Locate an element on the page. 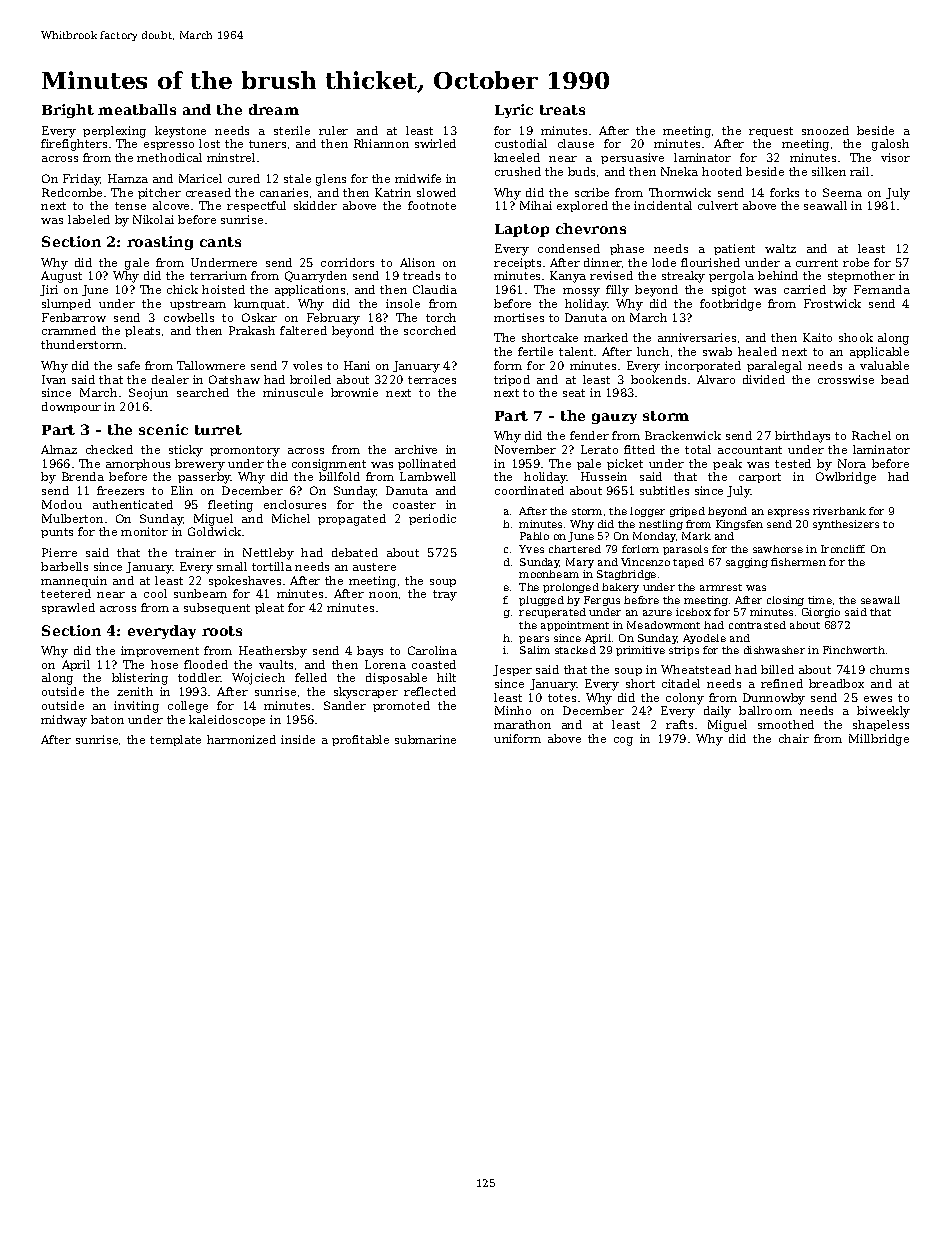 This document has height=1233, width=952. citadel is located at coordinates (681, 683).
